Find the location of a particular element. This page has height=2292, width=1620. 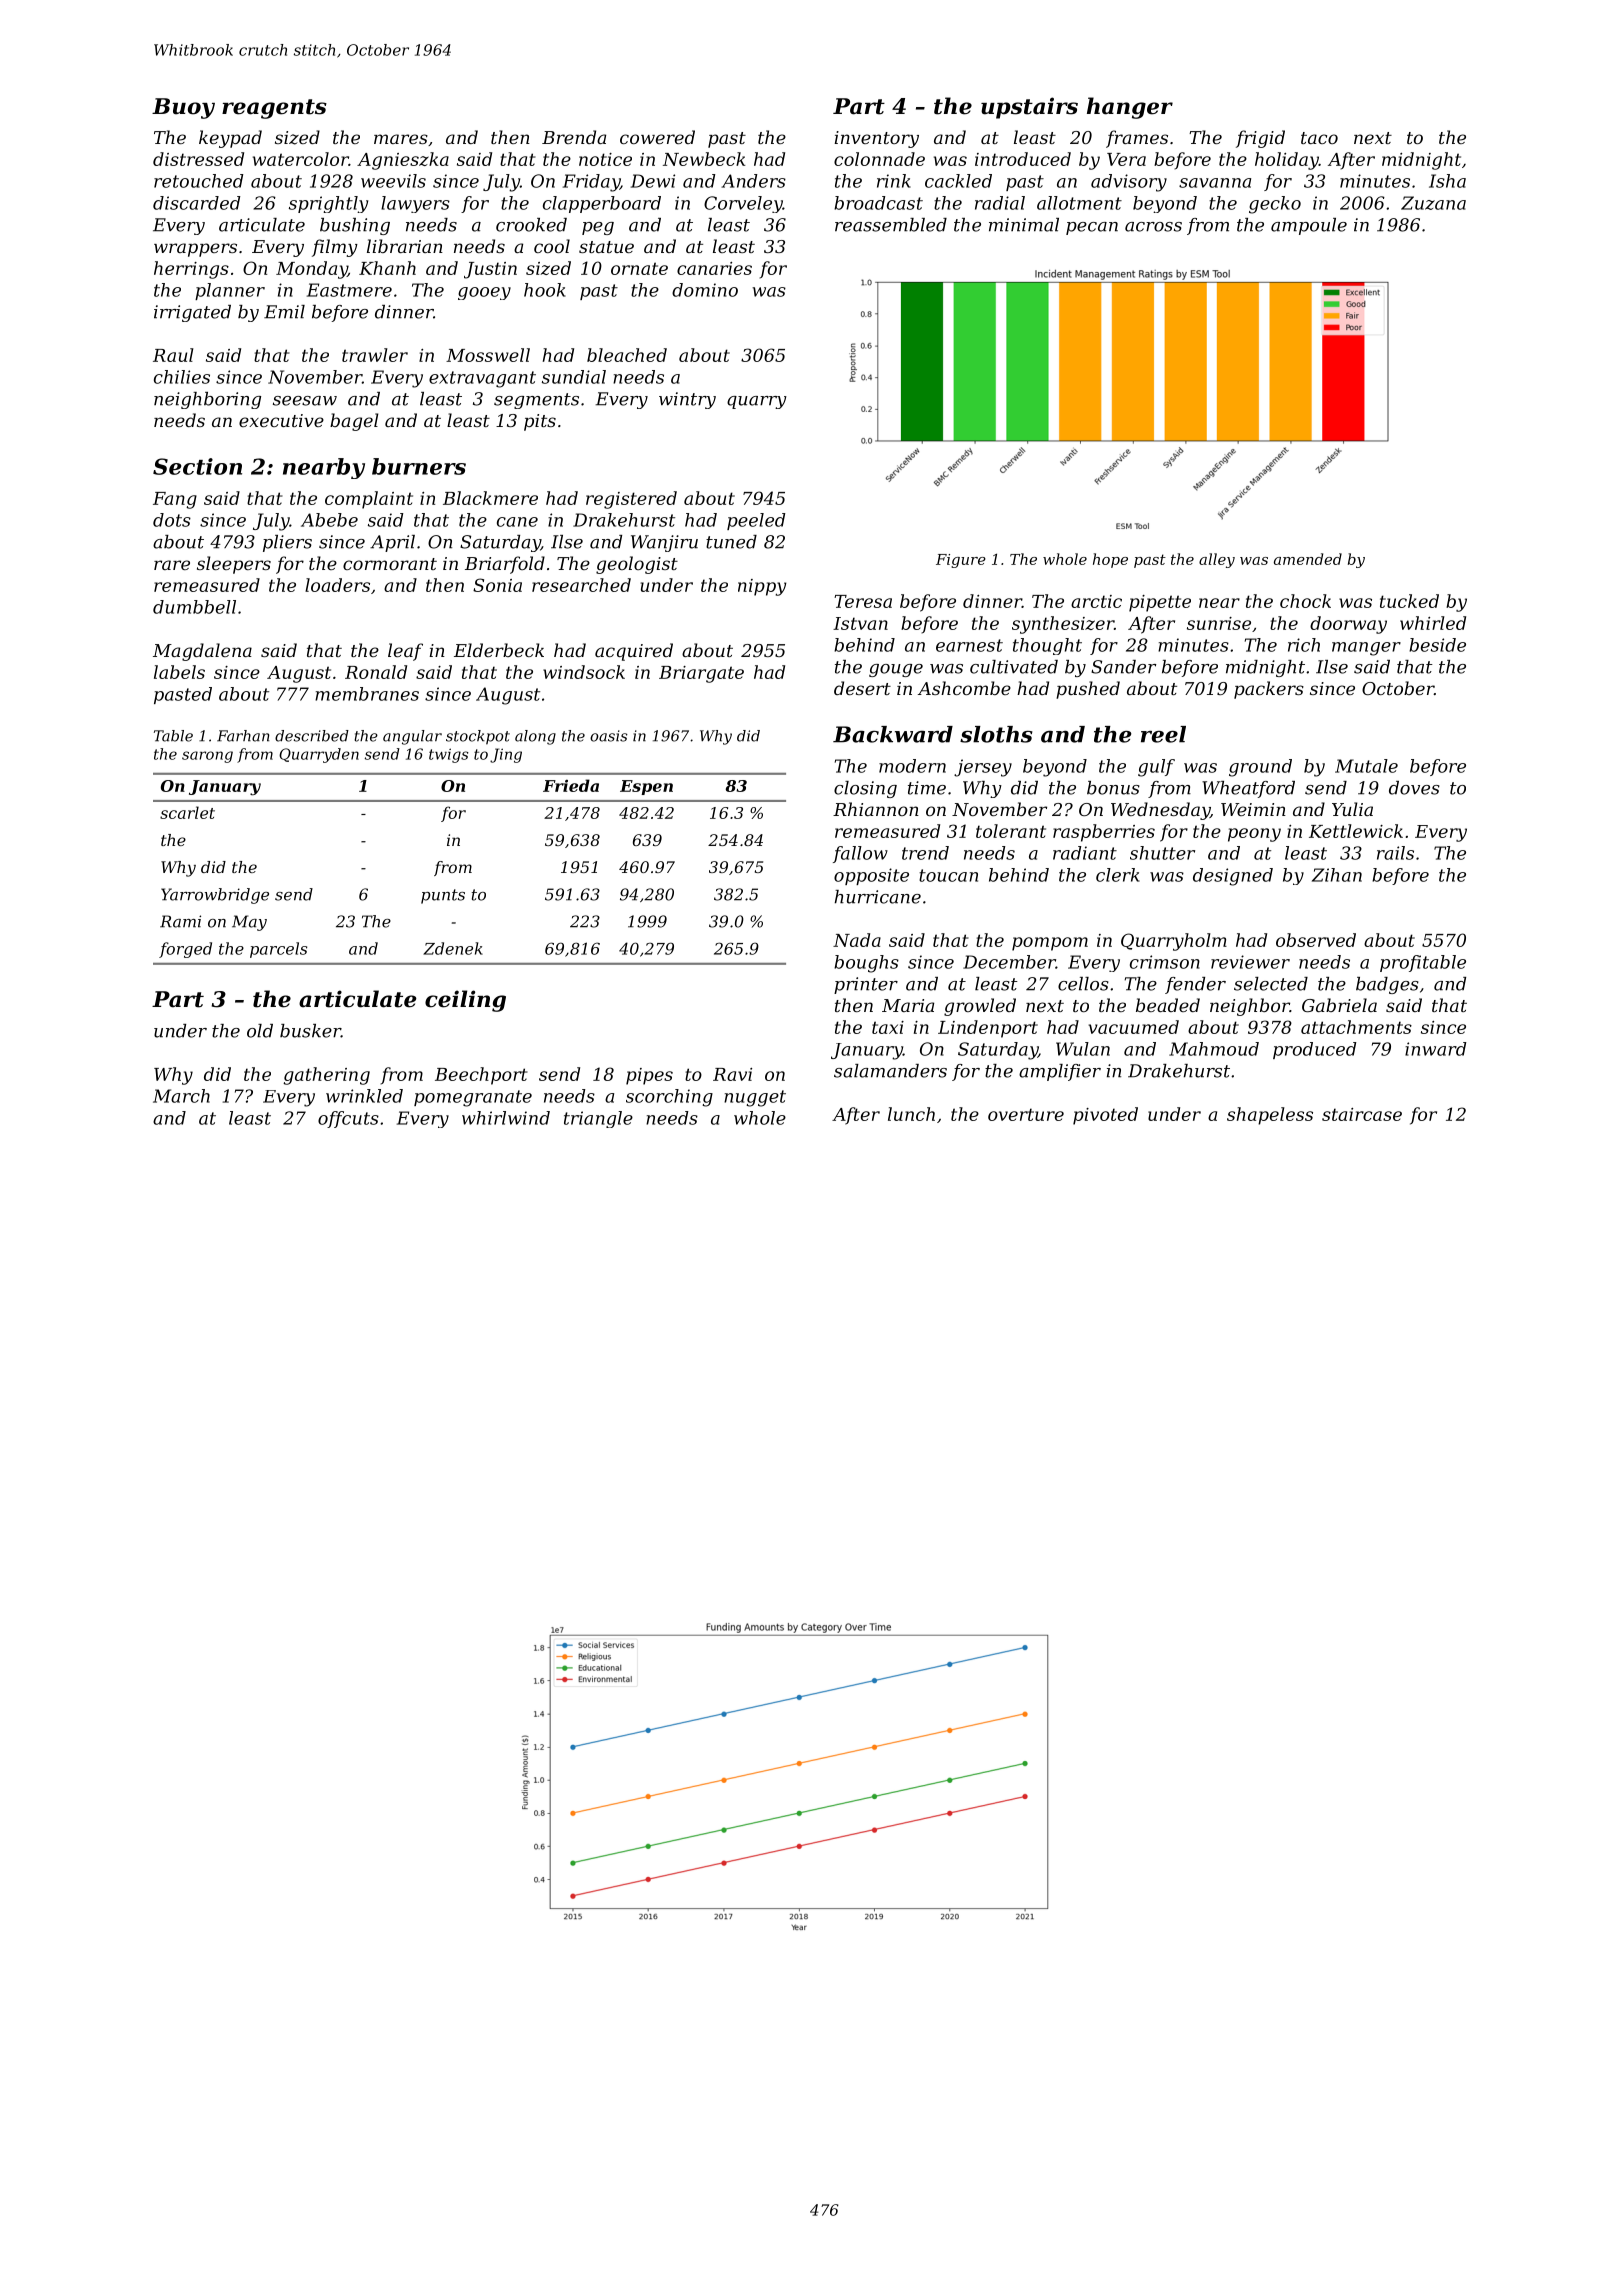

gecko is located at coordinates (1275, 205).
